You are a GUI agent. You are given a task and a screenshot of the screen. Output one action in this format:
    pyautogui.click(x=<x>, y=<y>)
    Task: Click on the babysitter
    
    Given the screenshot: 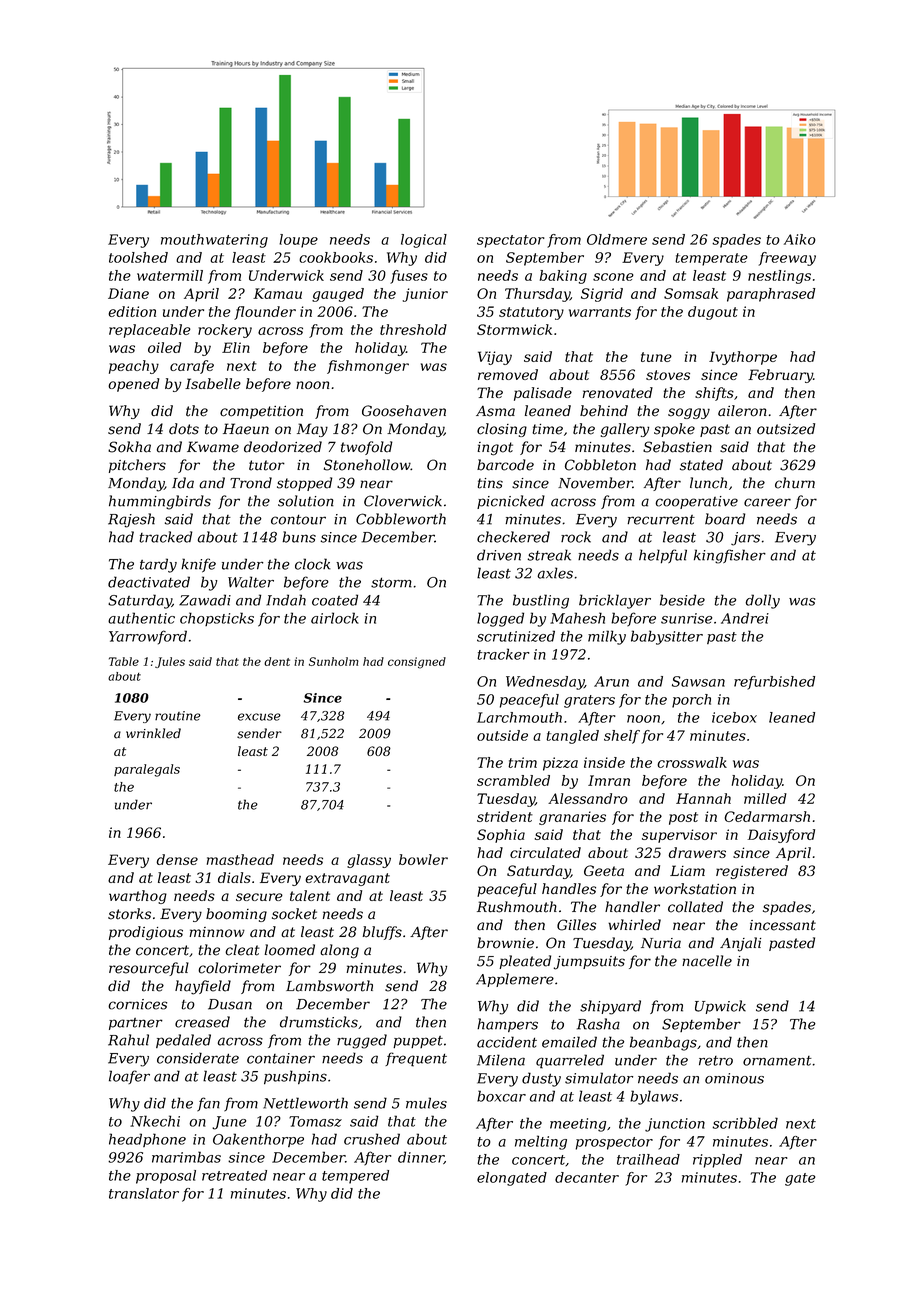 What is the action you would take?
    pyautogui.click(x=667, y=637)
